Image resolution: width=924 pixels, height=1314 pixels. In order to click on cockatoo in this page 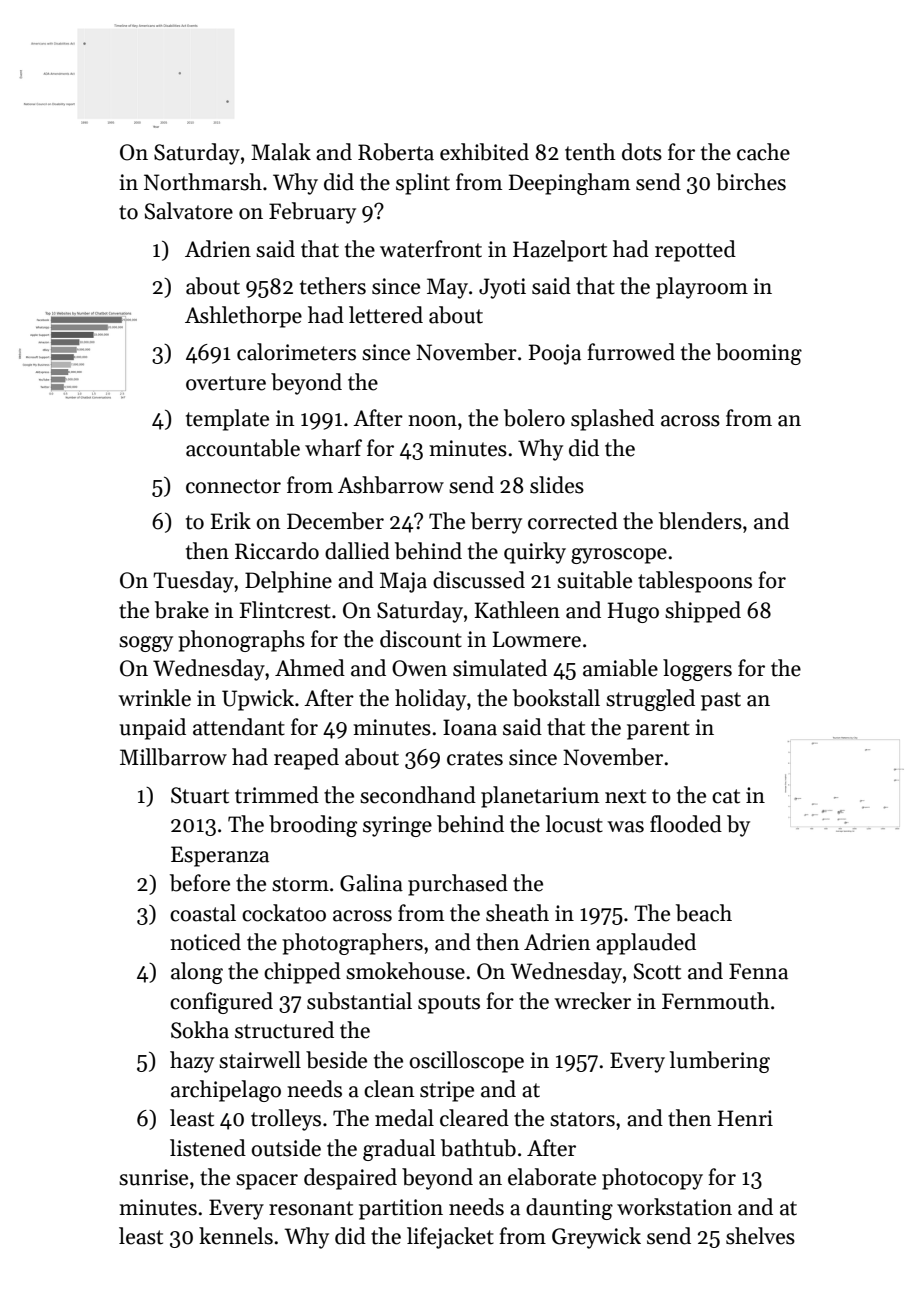, I will do `click(284, 913)`.
